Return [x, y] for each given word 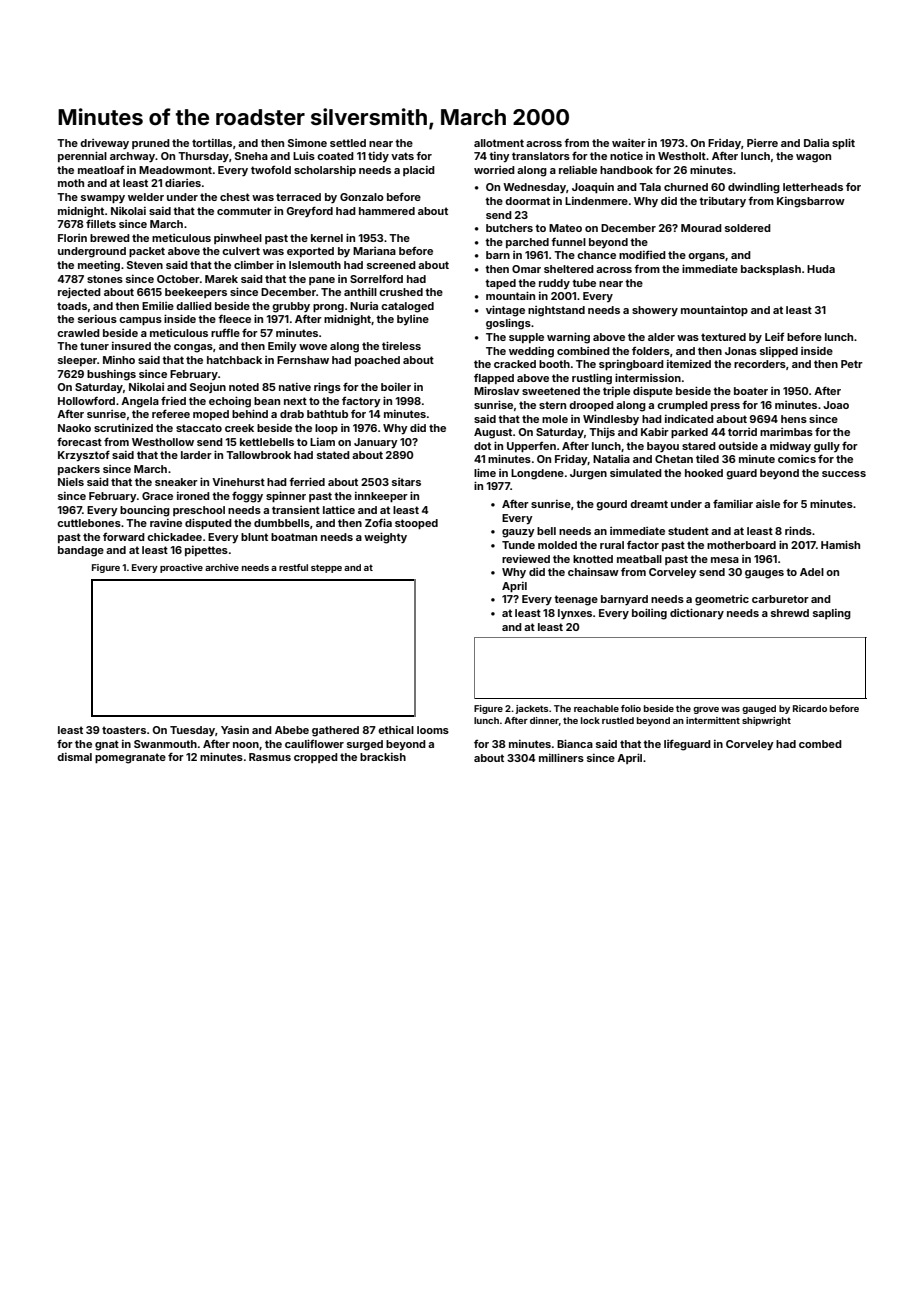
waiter [629, 143]
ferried [307, 481]
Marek [221, 279]
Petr [852, 364]
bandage [81, 551]
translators [541, 156]
